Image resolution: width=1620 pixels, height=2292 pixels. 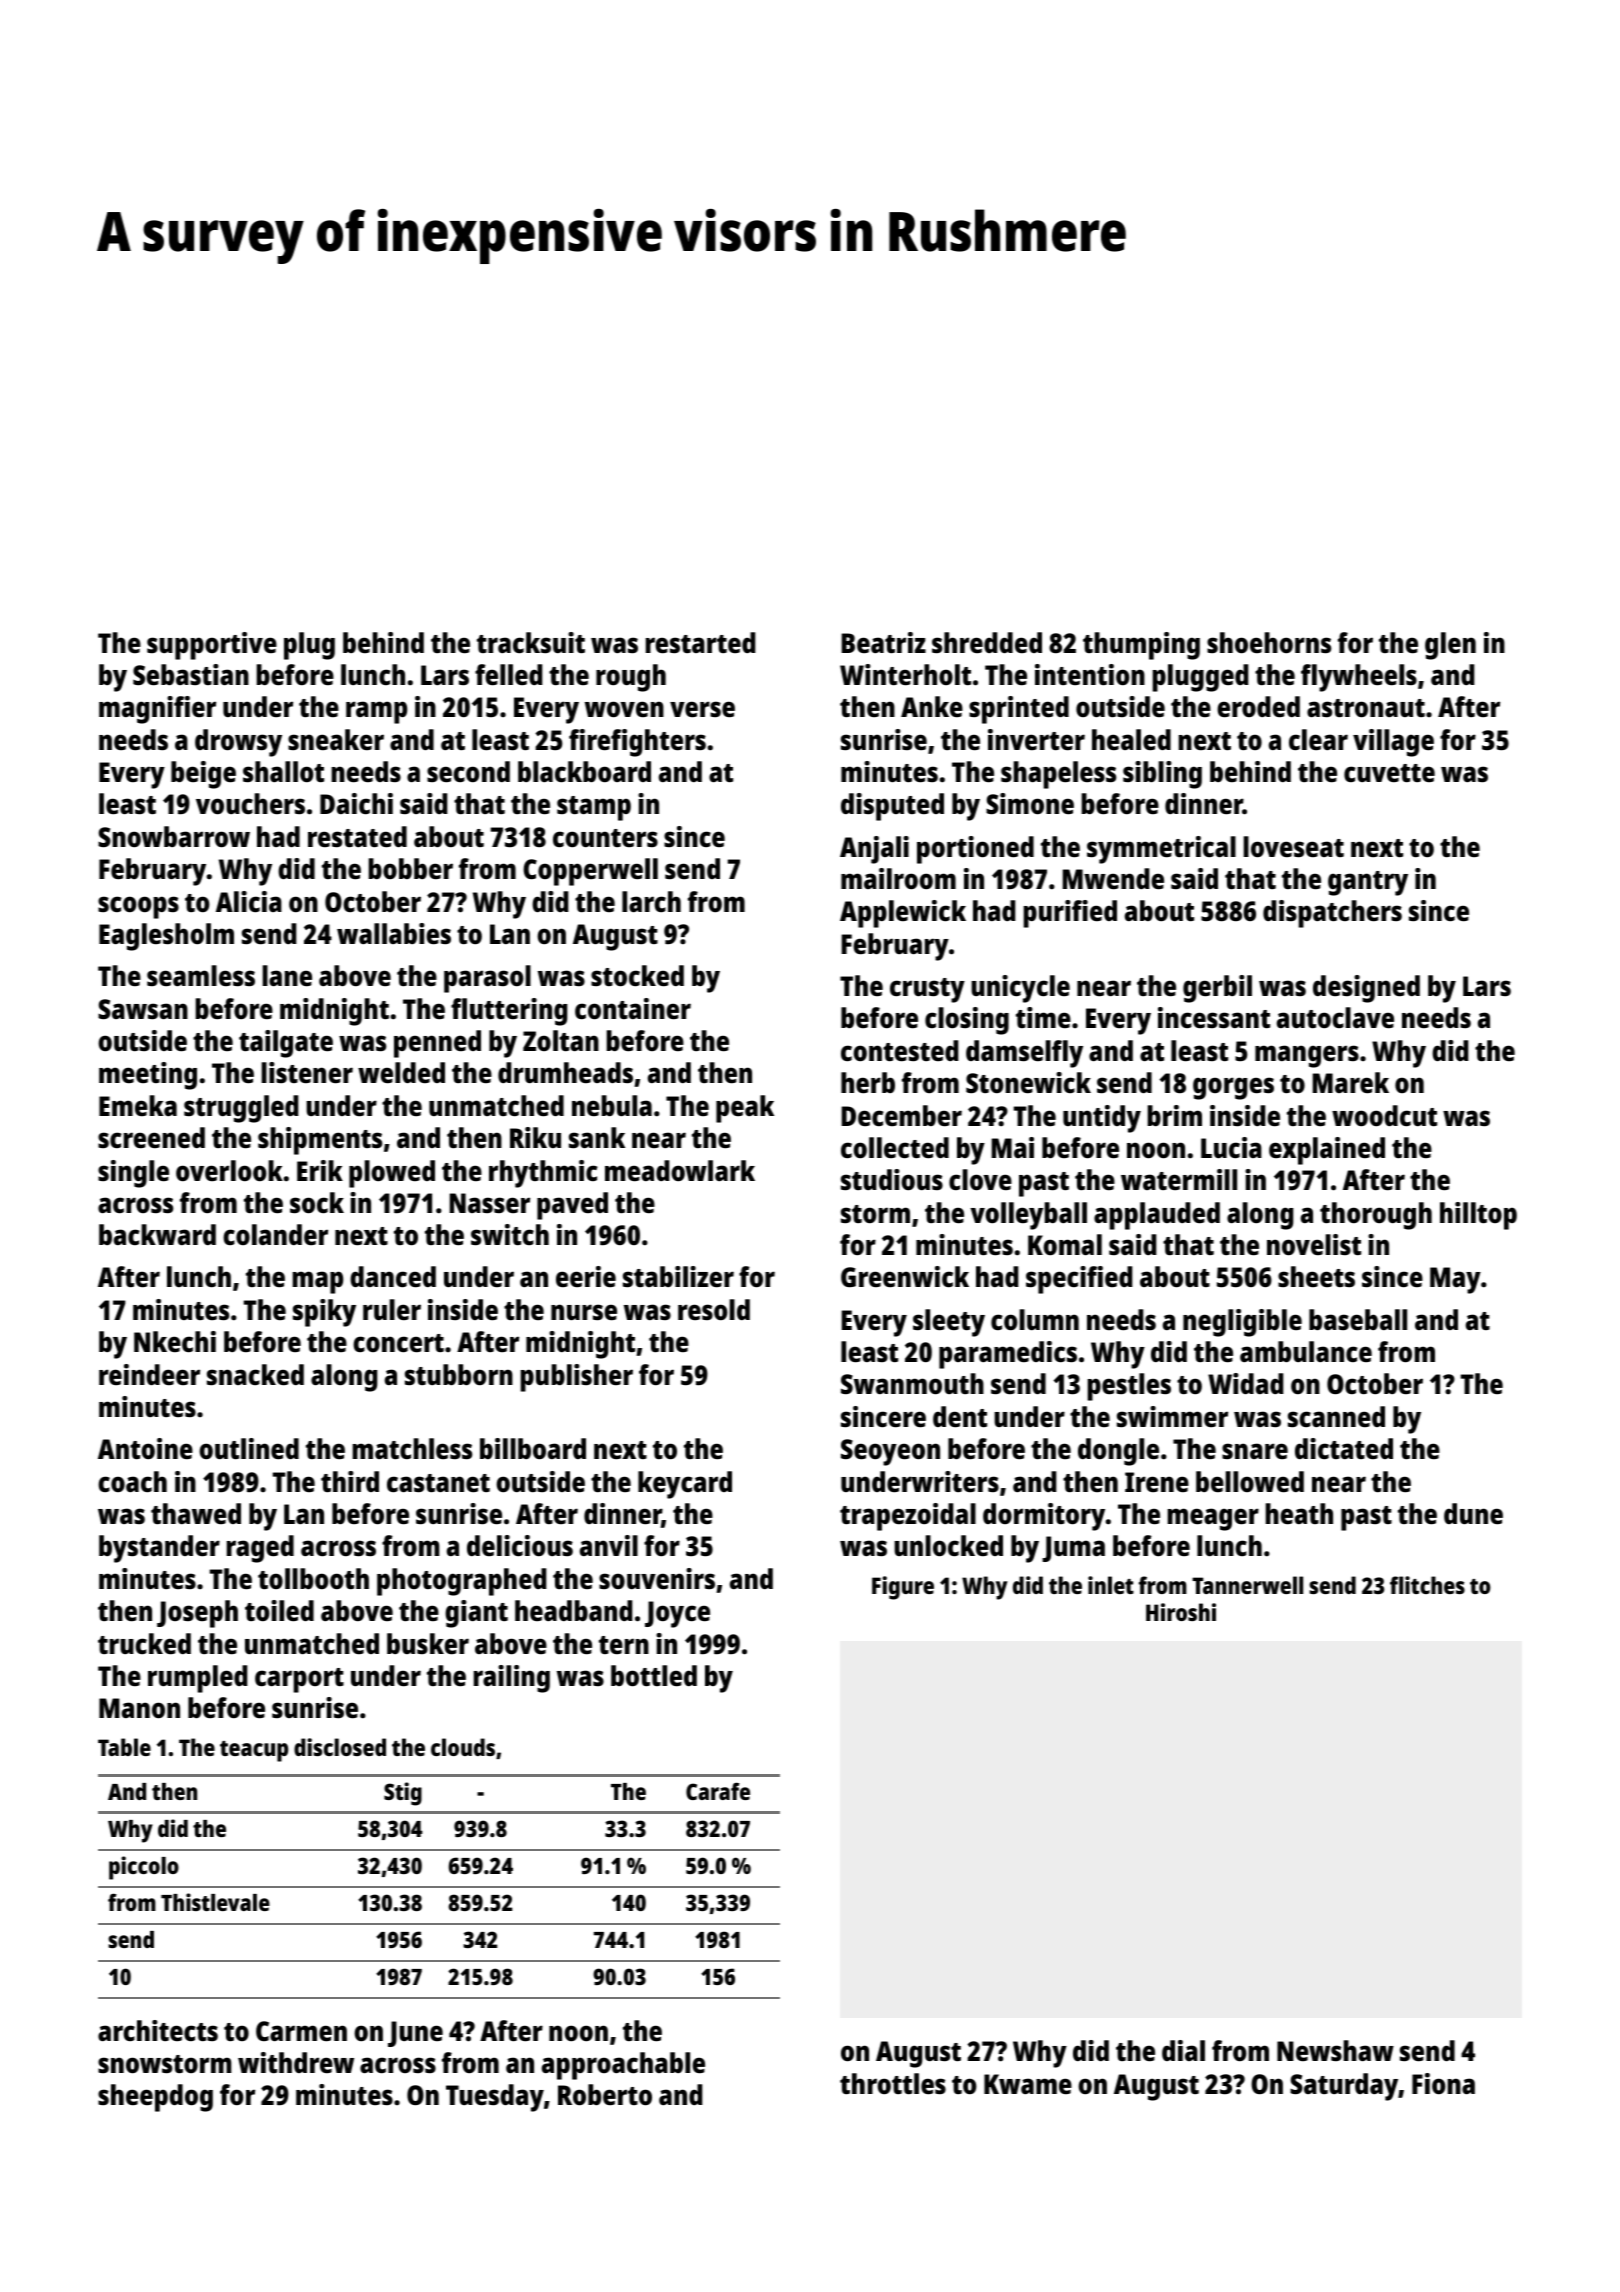 I want to click on meeting, so click(x=148, y=1076).
